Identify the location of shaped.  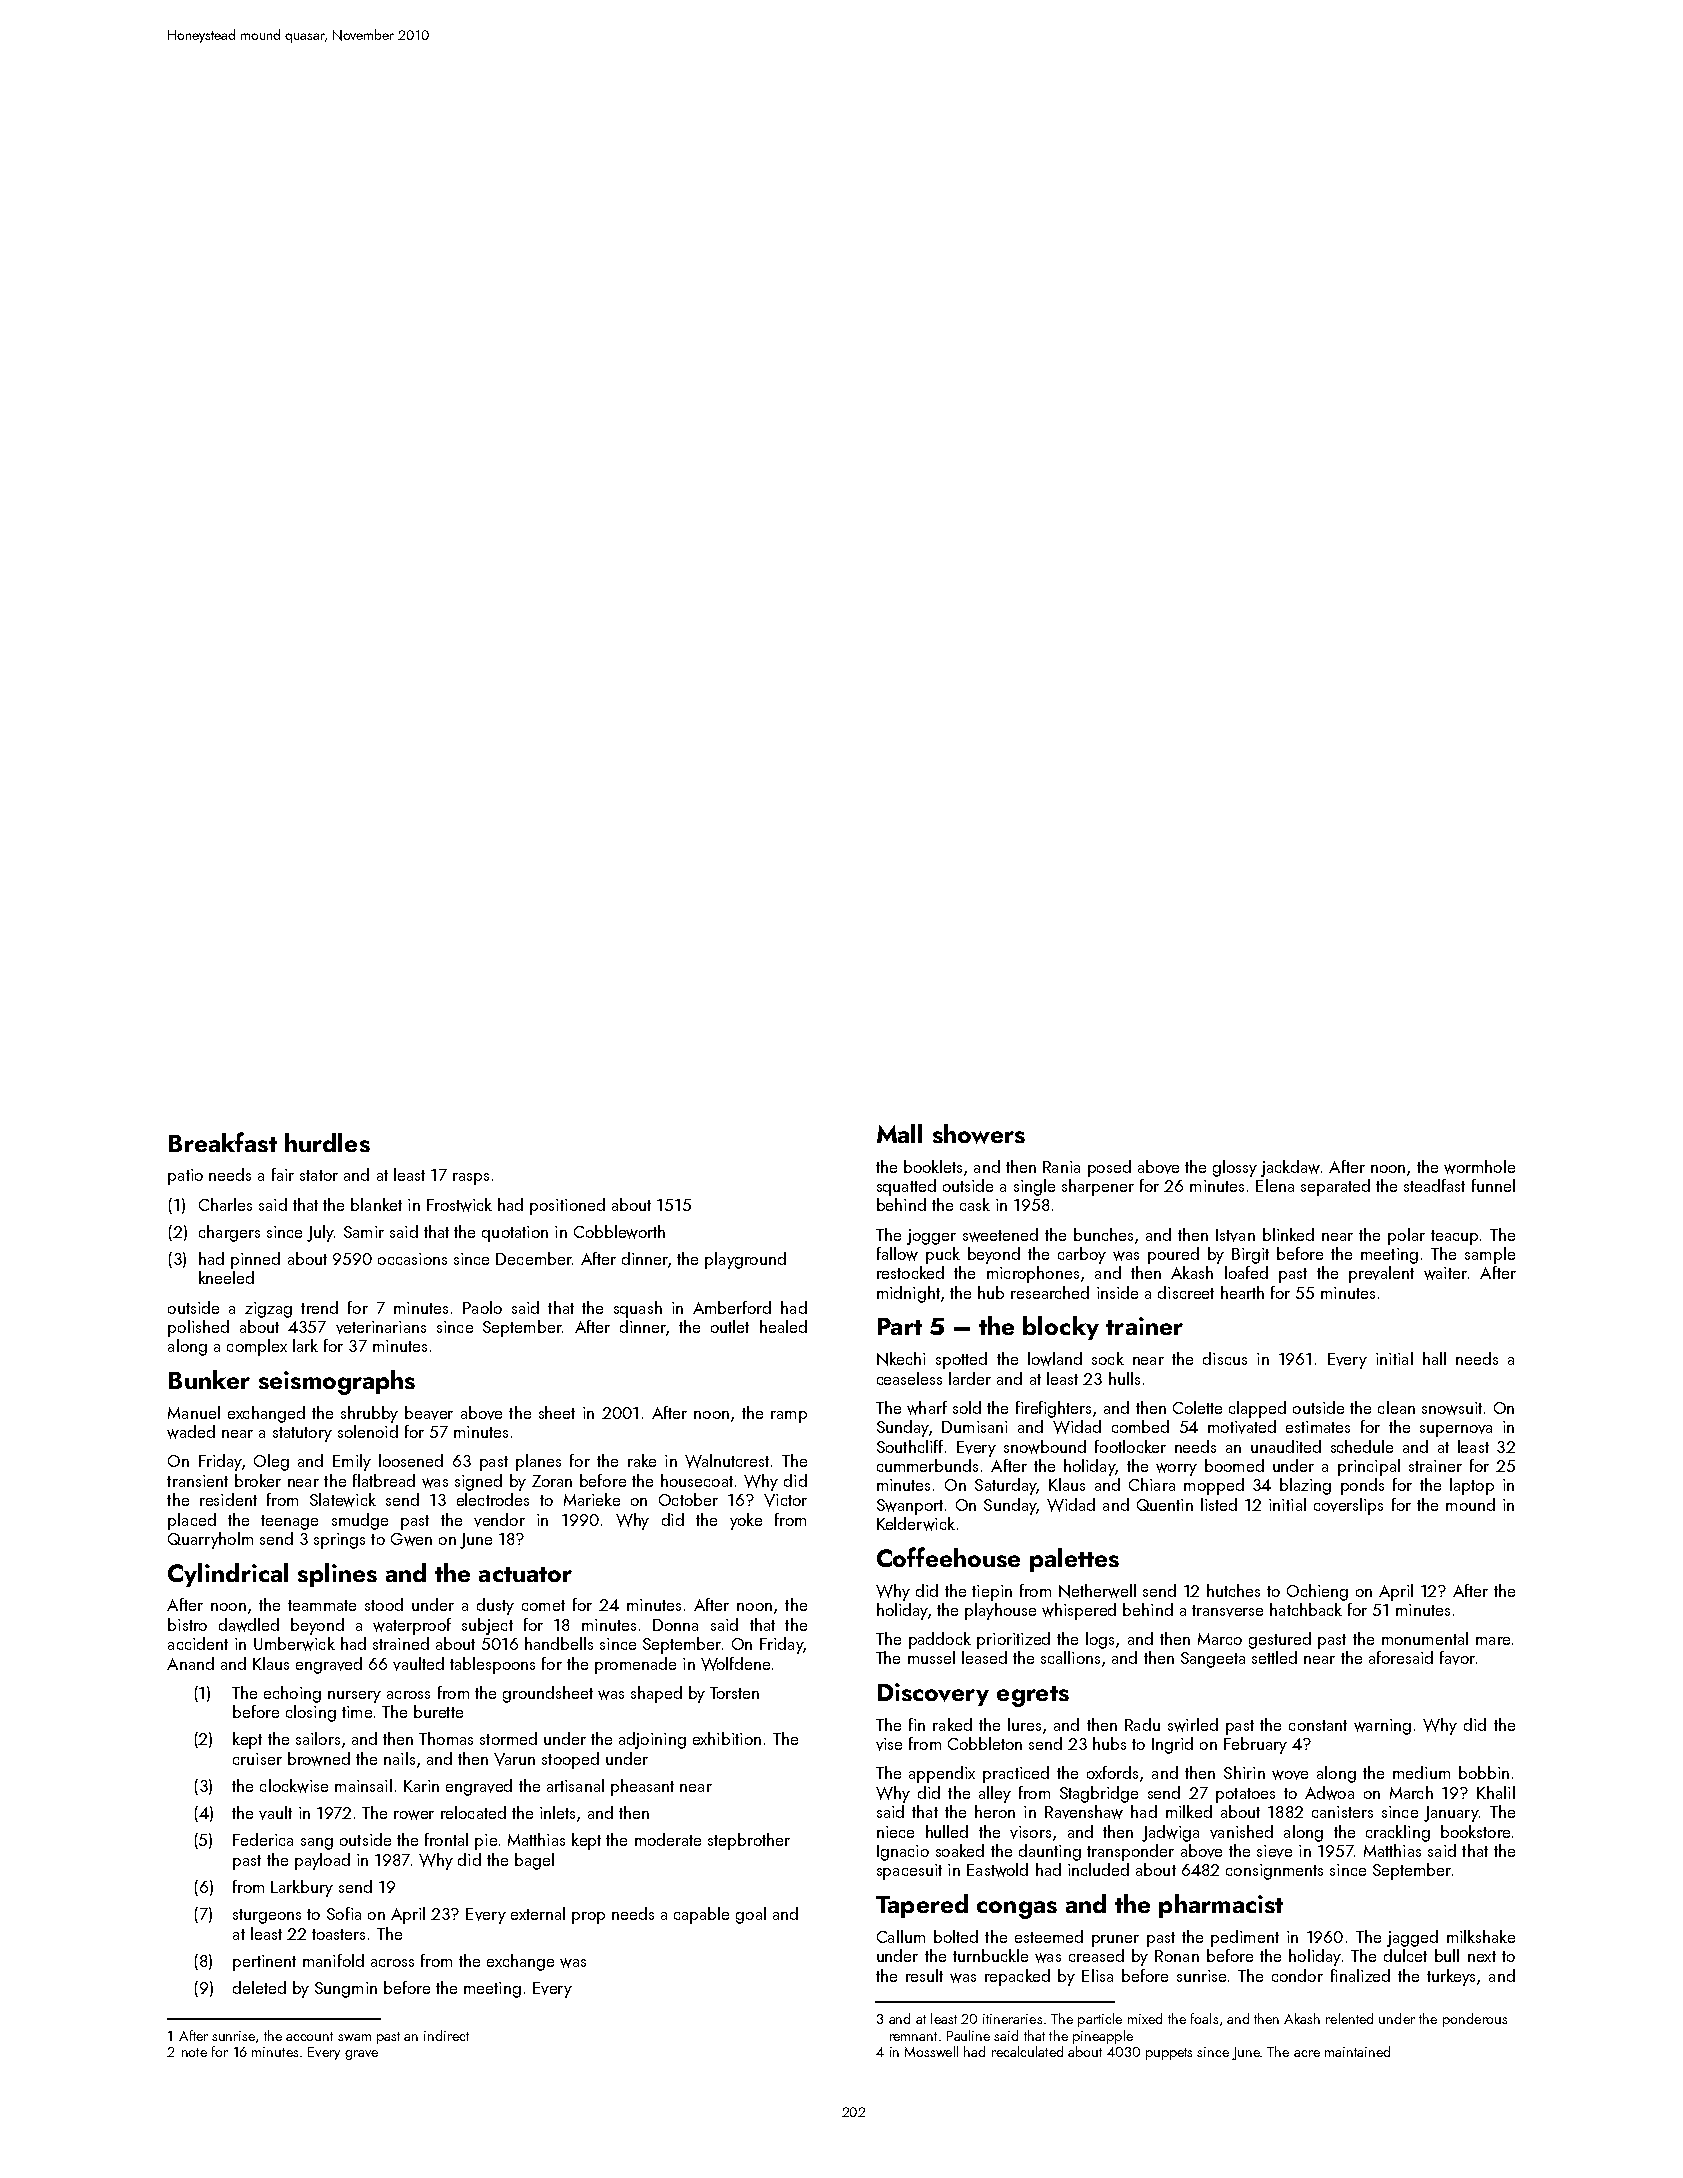
(656, 1694).
